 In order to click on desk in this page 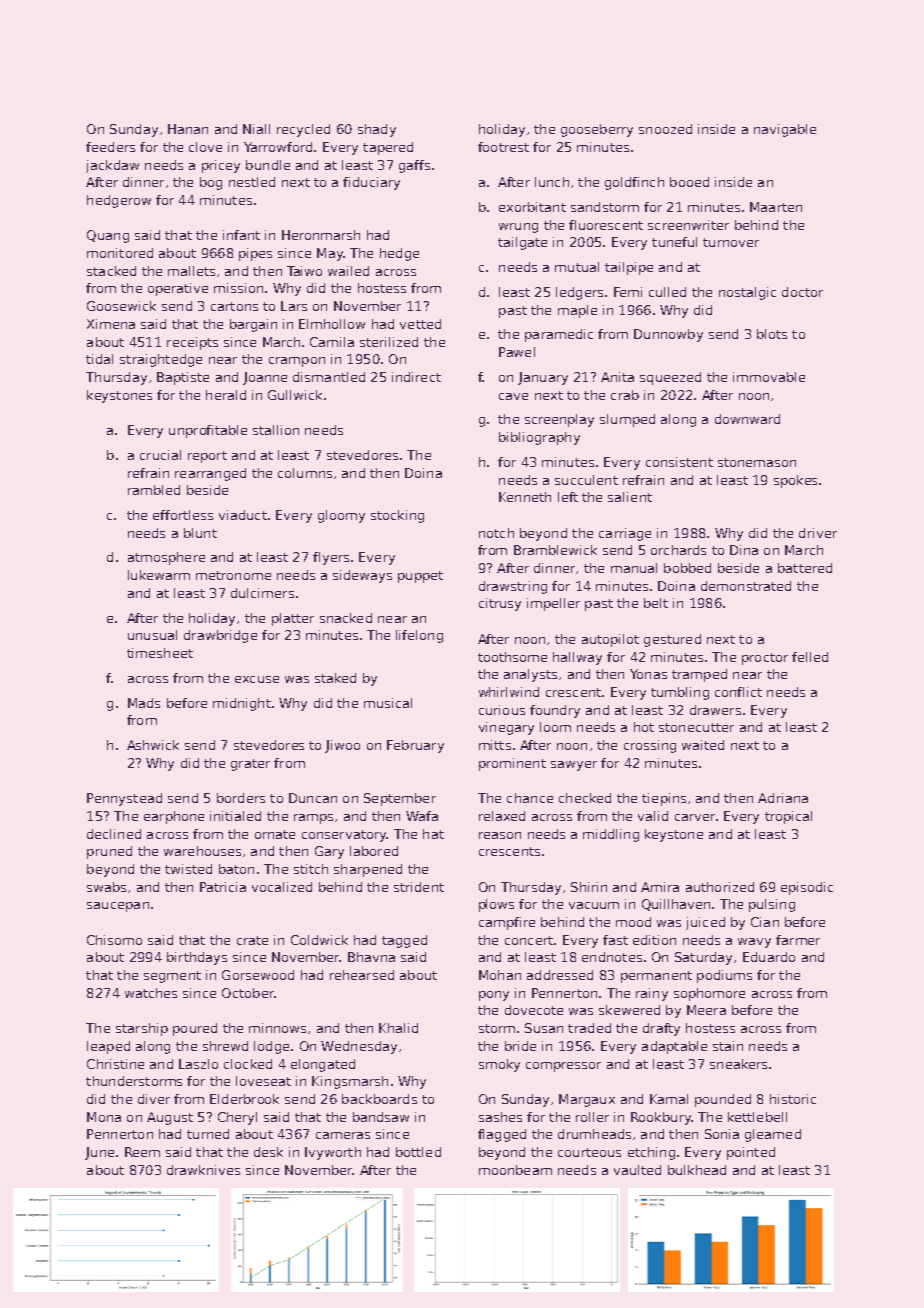, I will do `click(268, 1152)`.
